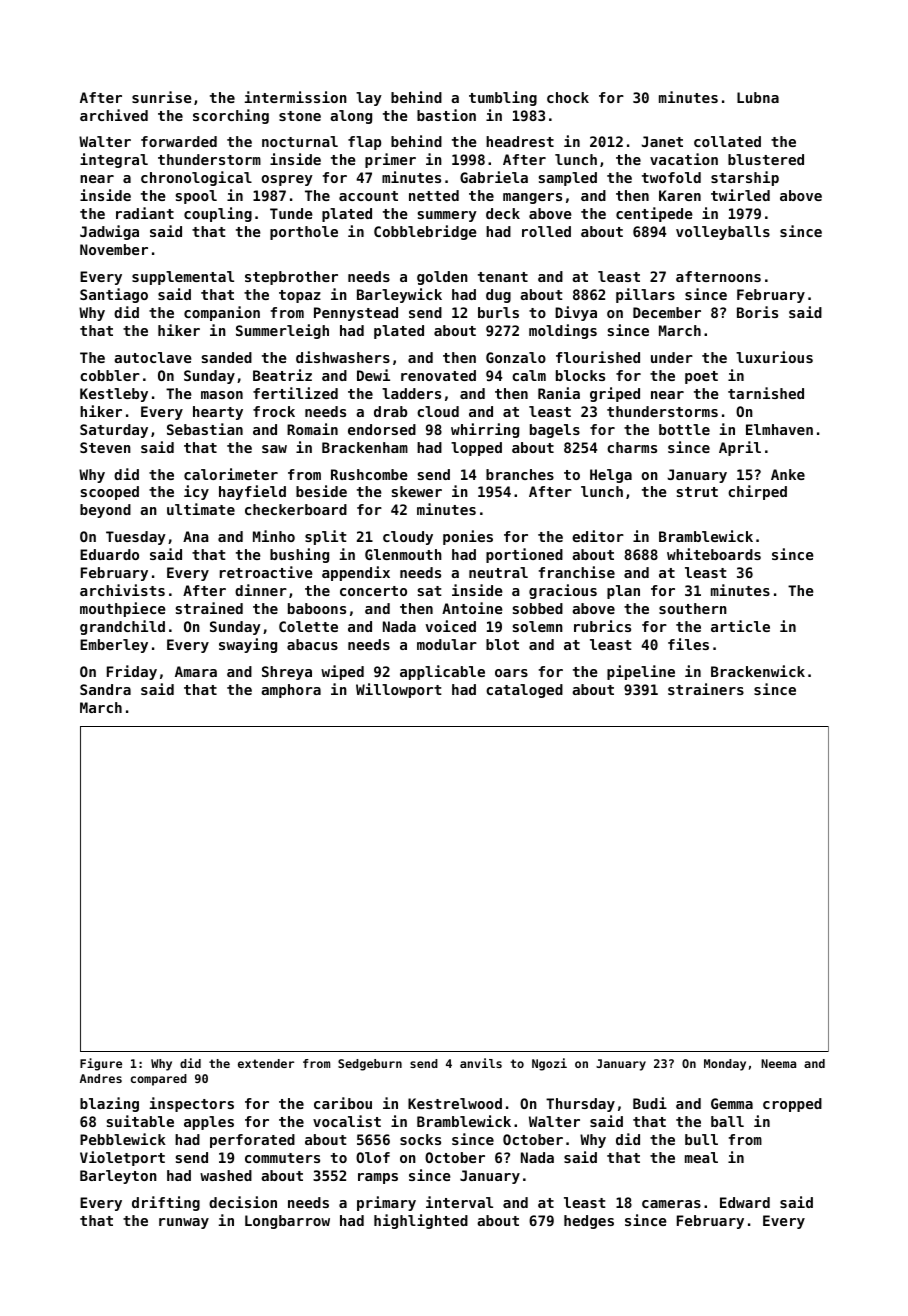  I want to click on strainers, so click(706, 689).
